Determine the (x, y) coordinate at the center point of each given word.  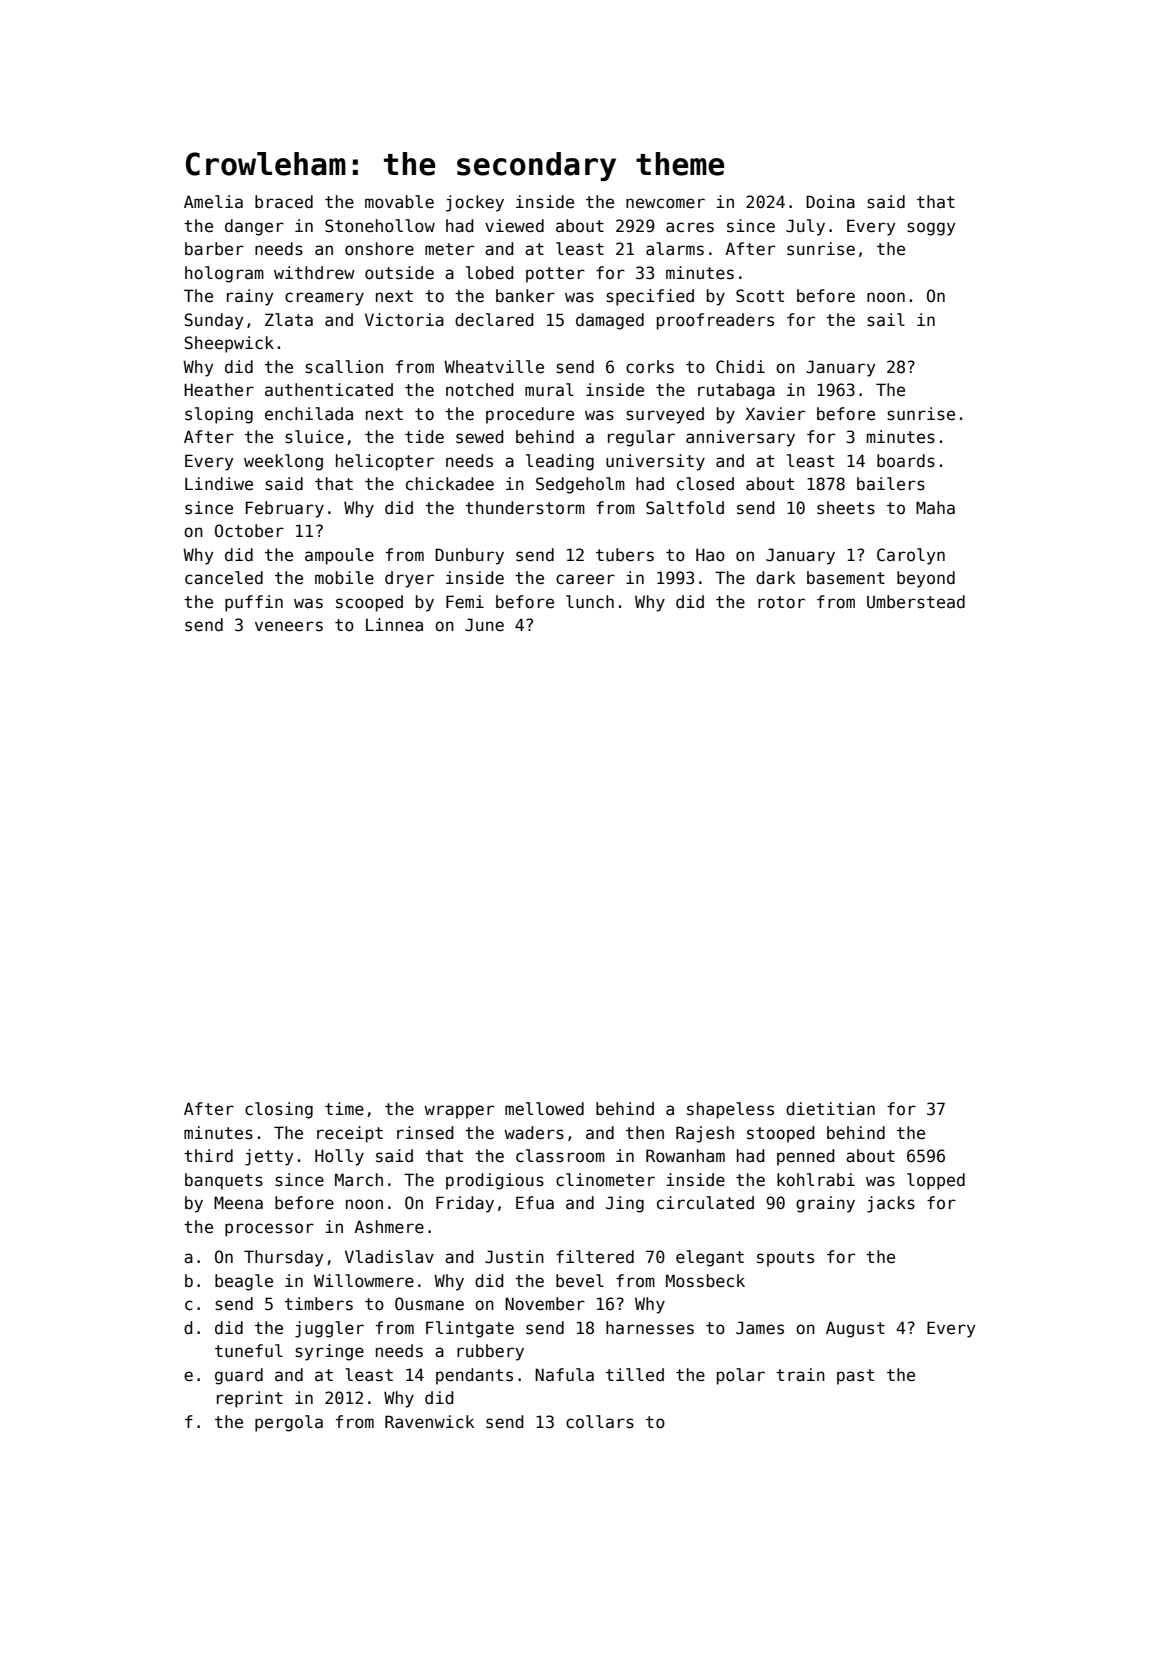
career (585, 579)
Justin (514, 1257)
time (344, 1109)
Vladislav (389, 1257)
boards (906, 461)
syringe (329, 1352)
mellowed (544, 1109)
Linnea (394, 625)
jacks (891, 1204)
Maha (935, 507)
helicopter (385, 462)
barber (214, 249)
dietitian (830, 1109)
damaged (610, 321)
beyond (926, 579)
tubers (625, 555)
